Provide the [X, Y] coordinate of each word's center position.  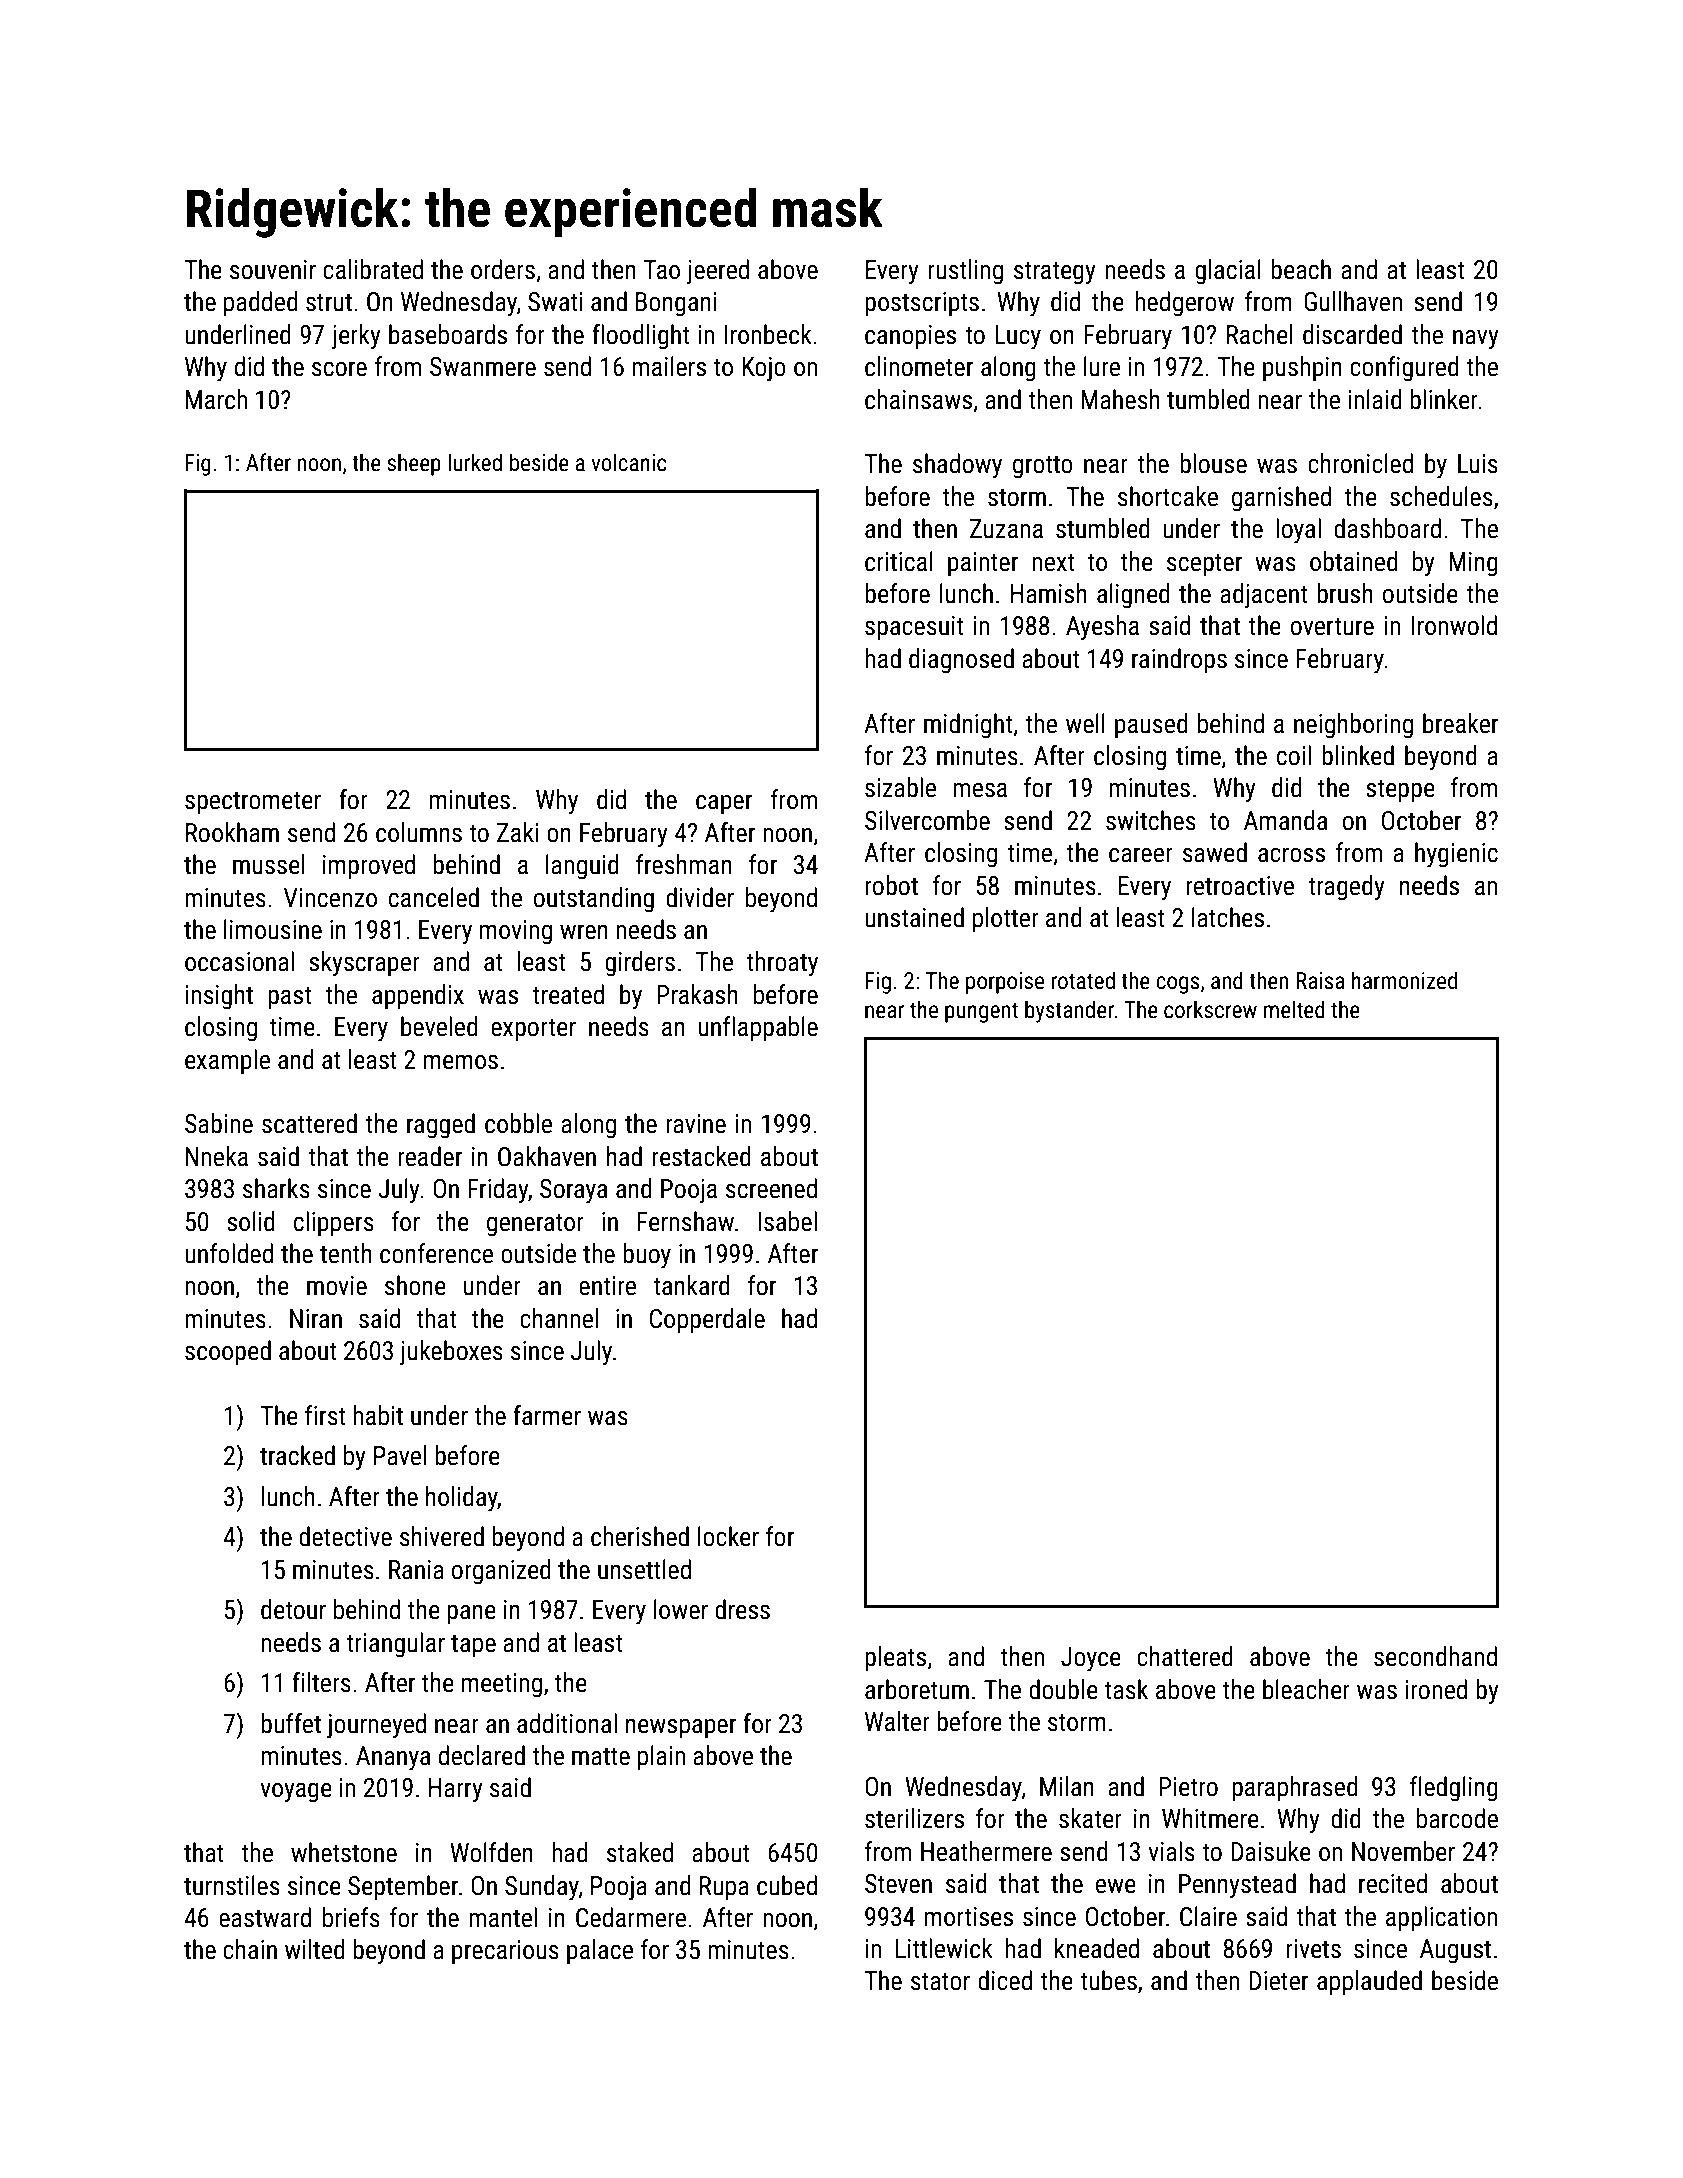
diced [1005, 1980]
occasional [239, 961]
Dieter [1278, 1981]
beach [1301, 269]
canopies [910, 337]
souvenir [273, 270]
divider [700, 897]
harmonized [1404, 980]
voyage [296, 1793]
